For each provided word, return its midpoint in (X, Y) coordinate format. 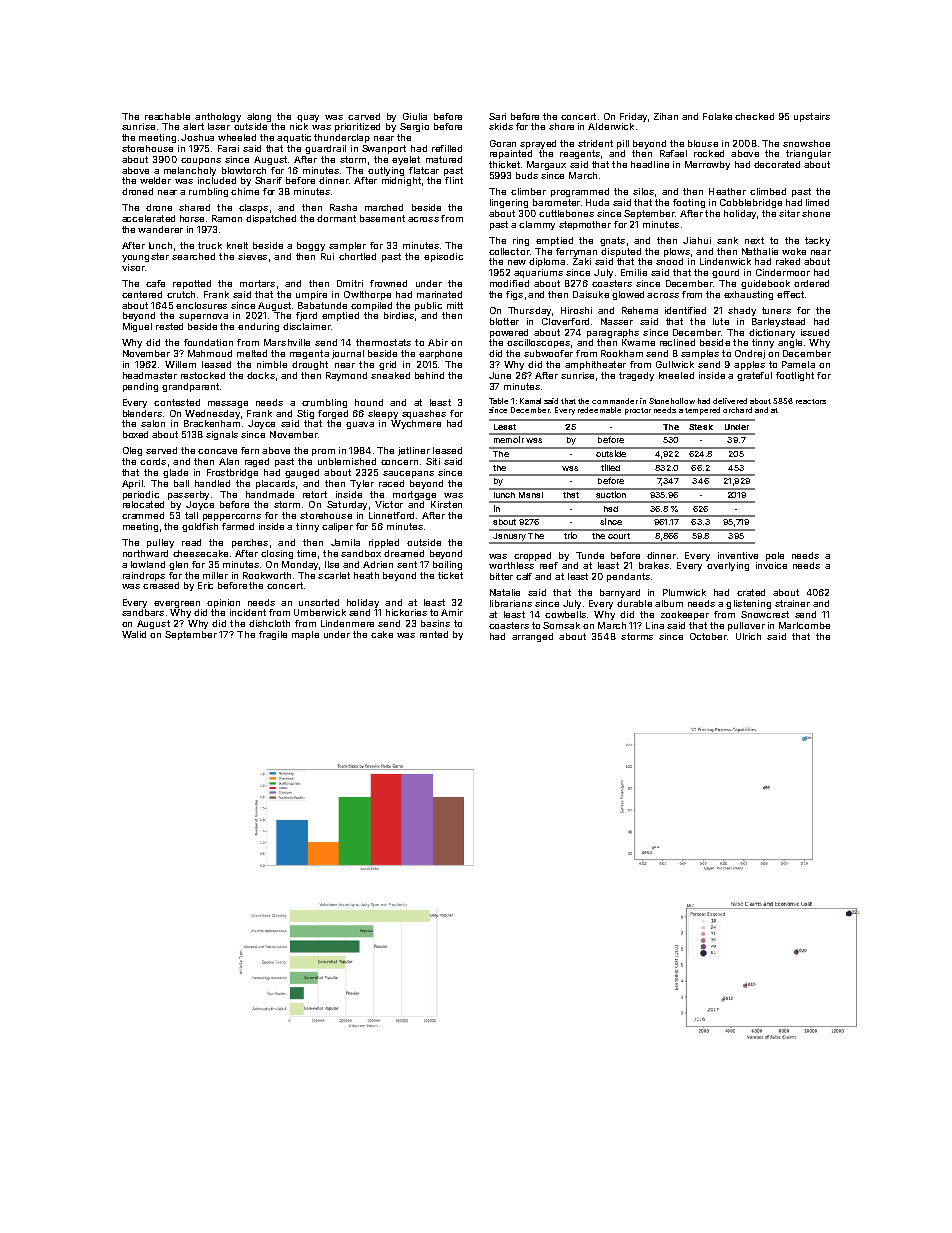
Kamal (530, 401)
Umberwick (320, 612)
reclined (677, 342)
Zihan (666, 116)
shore (561, 126)
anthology (218, 117)
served (161, 450)
